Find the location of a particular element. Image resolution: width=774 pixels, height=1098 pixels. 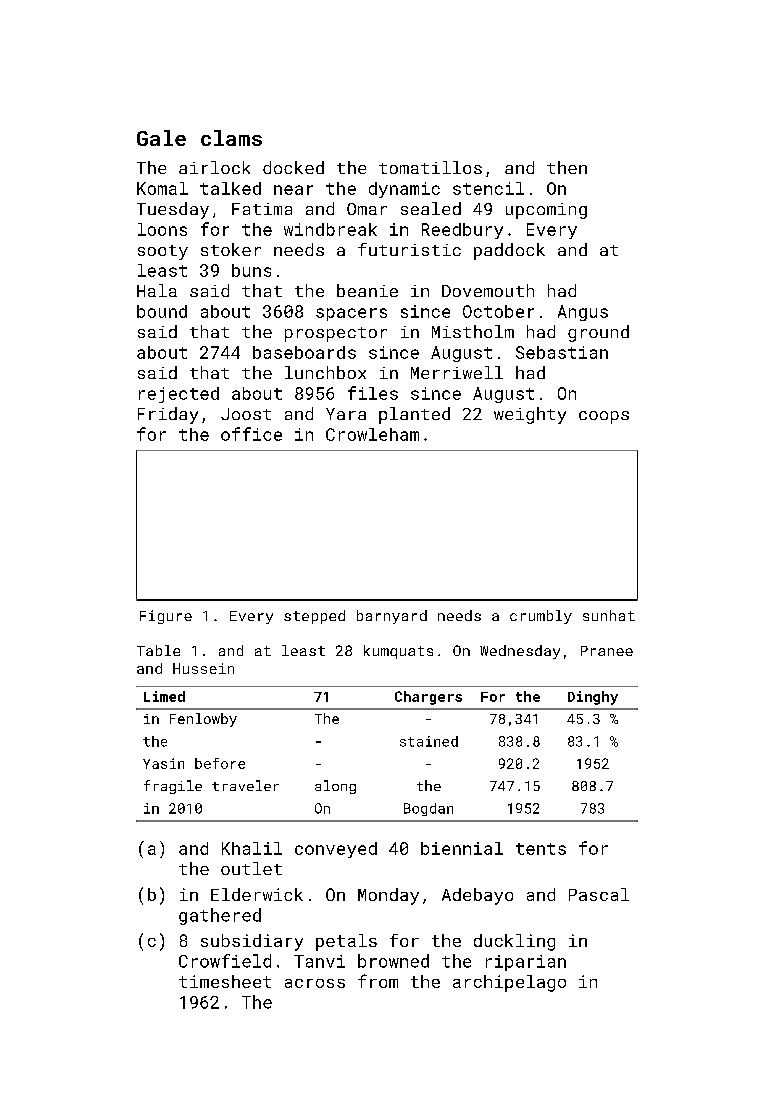

Gale is located at coordinates (161, 138).
